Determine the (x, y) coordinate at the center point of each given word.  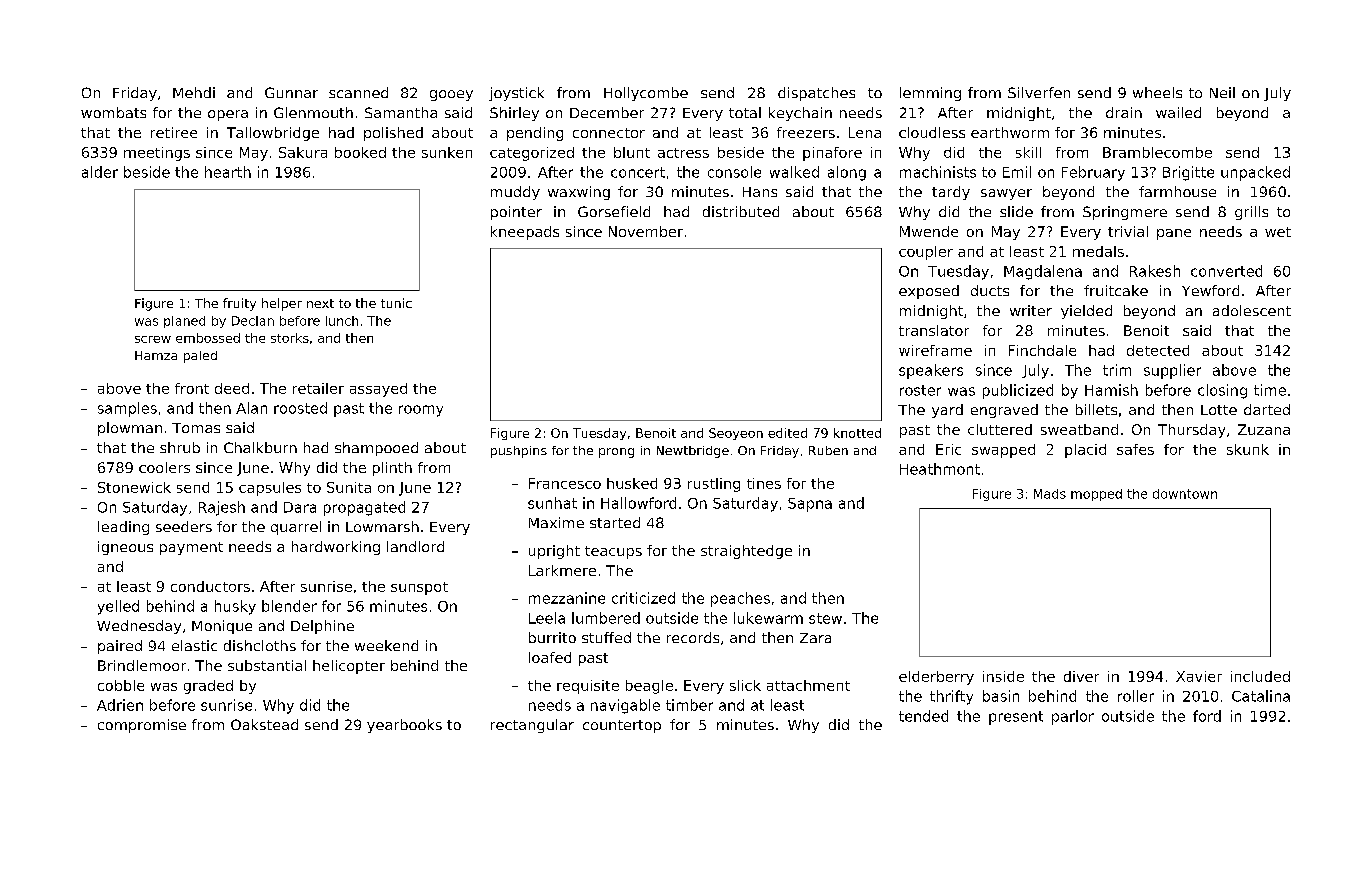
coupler (926, 253)
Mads (1050, 494)
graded (208, 687)
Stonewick (134, 487)
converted (1226, 271)
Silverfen (1039, 92)
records (693, 637)
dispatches (816, 94)
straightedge (746, 552)
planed (184, 322)
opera (228, 115)
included (1260, 676)
